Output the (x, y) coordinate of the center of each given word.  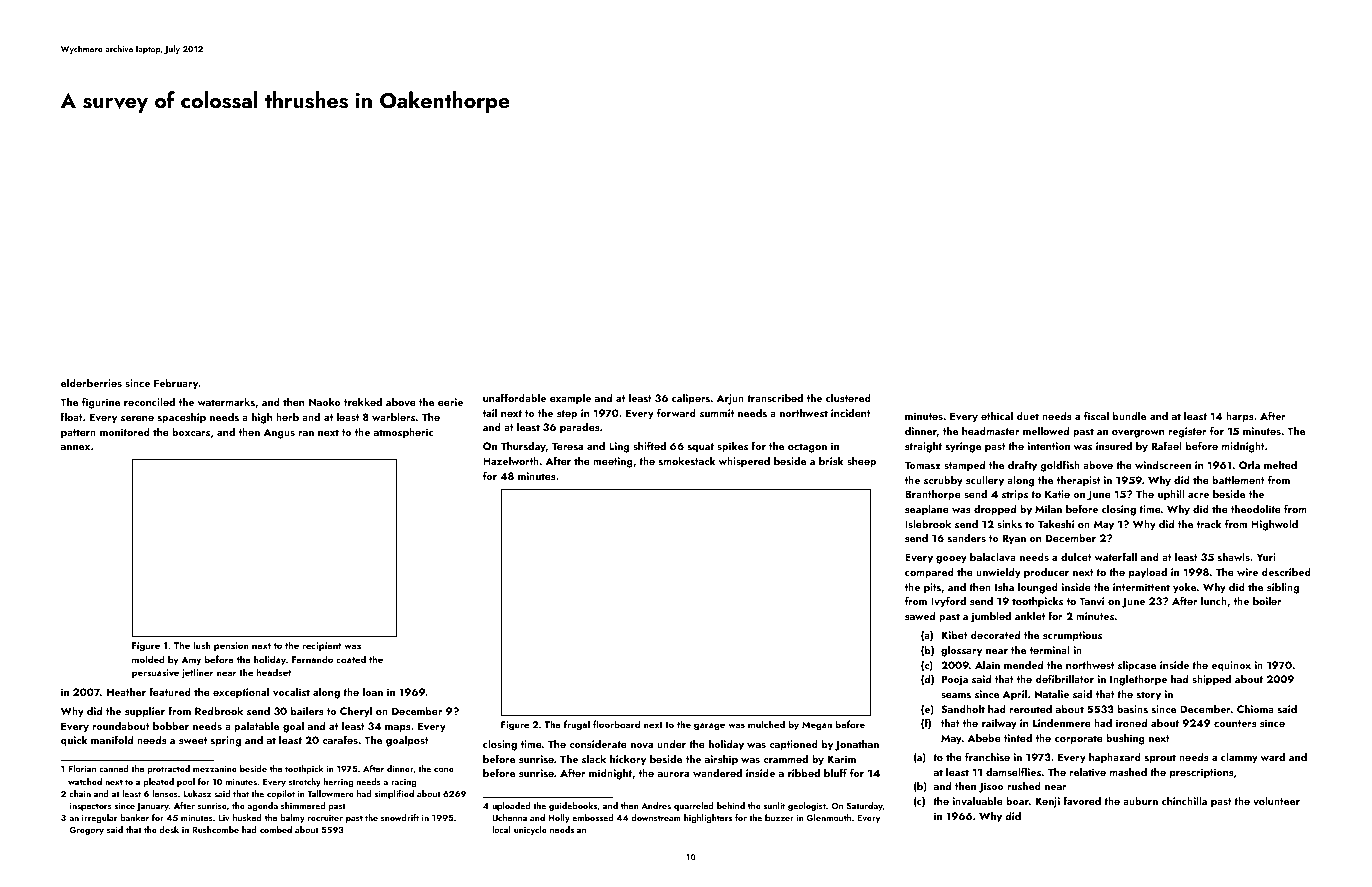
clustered (848, 397)
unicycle (530, 830)
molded (148, 659)
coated (351, 659)
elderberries (91, 382)
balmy (292, 818)
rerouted (1031, 708)
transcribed (775, 397)
